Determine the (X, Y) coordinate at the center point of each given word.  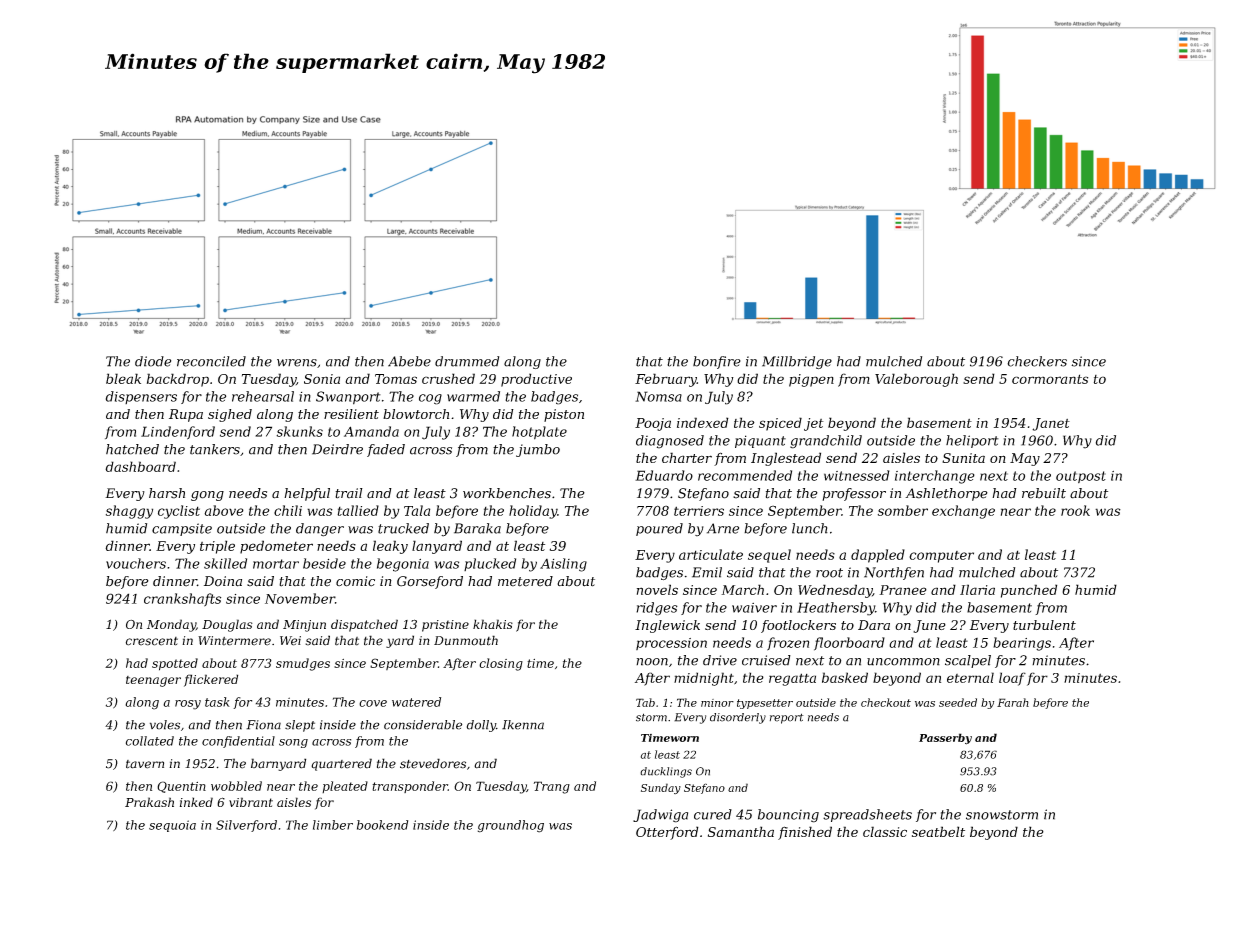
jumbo (538, 450)
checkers (1037, 361)
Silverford (246, 826)
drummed (467, 361)
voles (165, 725)
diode (153, 361)
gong (207, 496)
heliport (972, 441)
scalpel (968, 661)
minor (717, 703)
